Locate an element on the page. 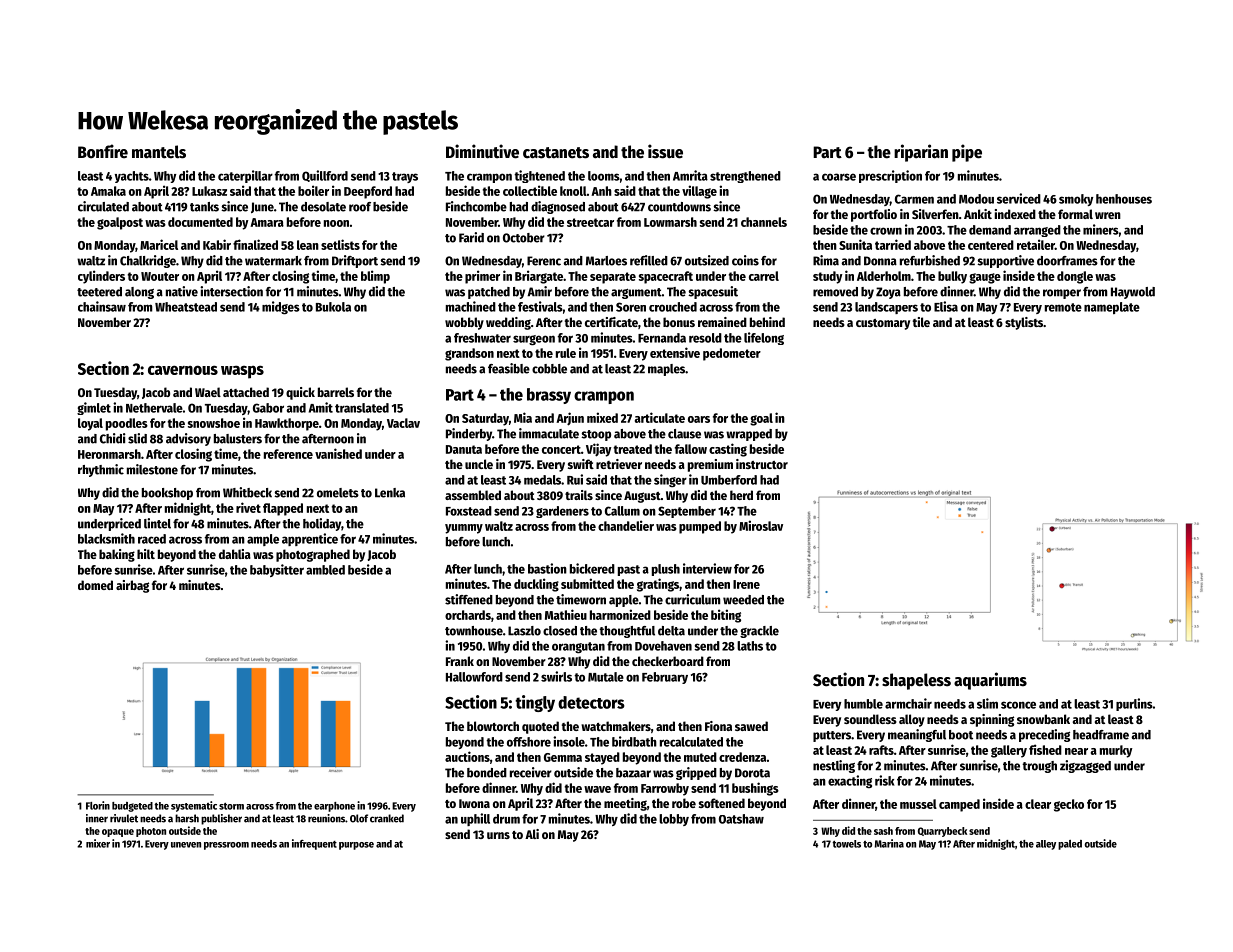  interview is located at coordinates (707, 568).
